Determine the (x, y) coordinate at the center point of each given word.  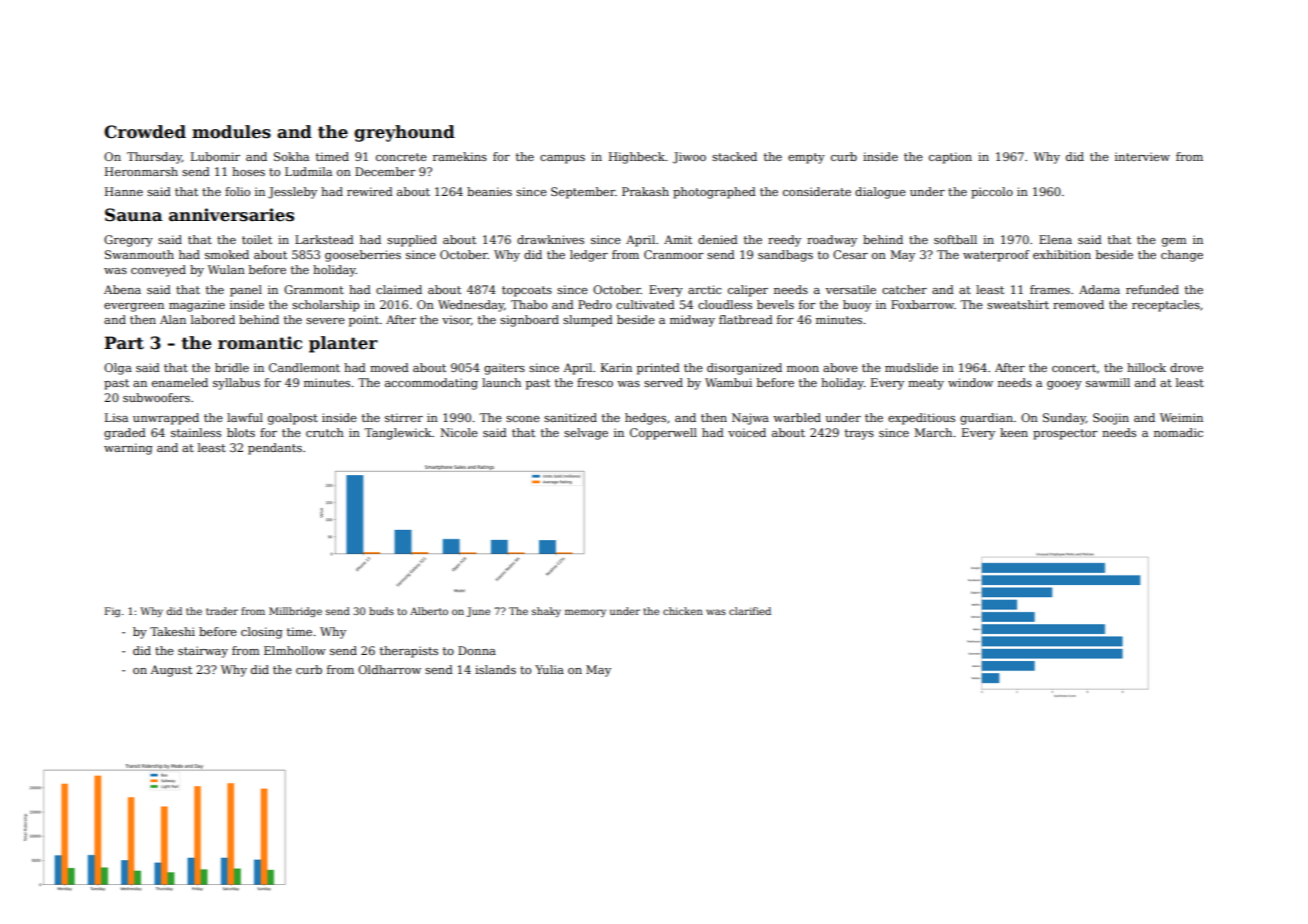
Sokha (291, 156)
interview (1142, 156)
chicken (683, 611)
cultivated (645, 304)
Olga (118, 369)
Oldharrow (389, 669)
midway (692, 321)
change (1182, 256)
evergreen (134, 307)
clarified (750, 611)
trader (222, 611)
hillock (1146, 367)
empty (806, 158)
